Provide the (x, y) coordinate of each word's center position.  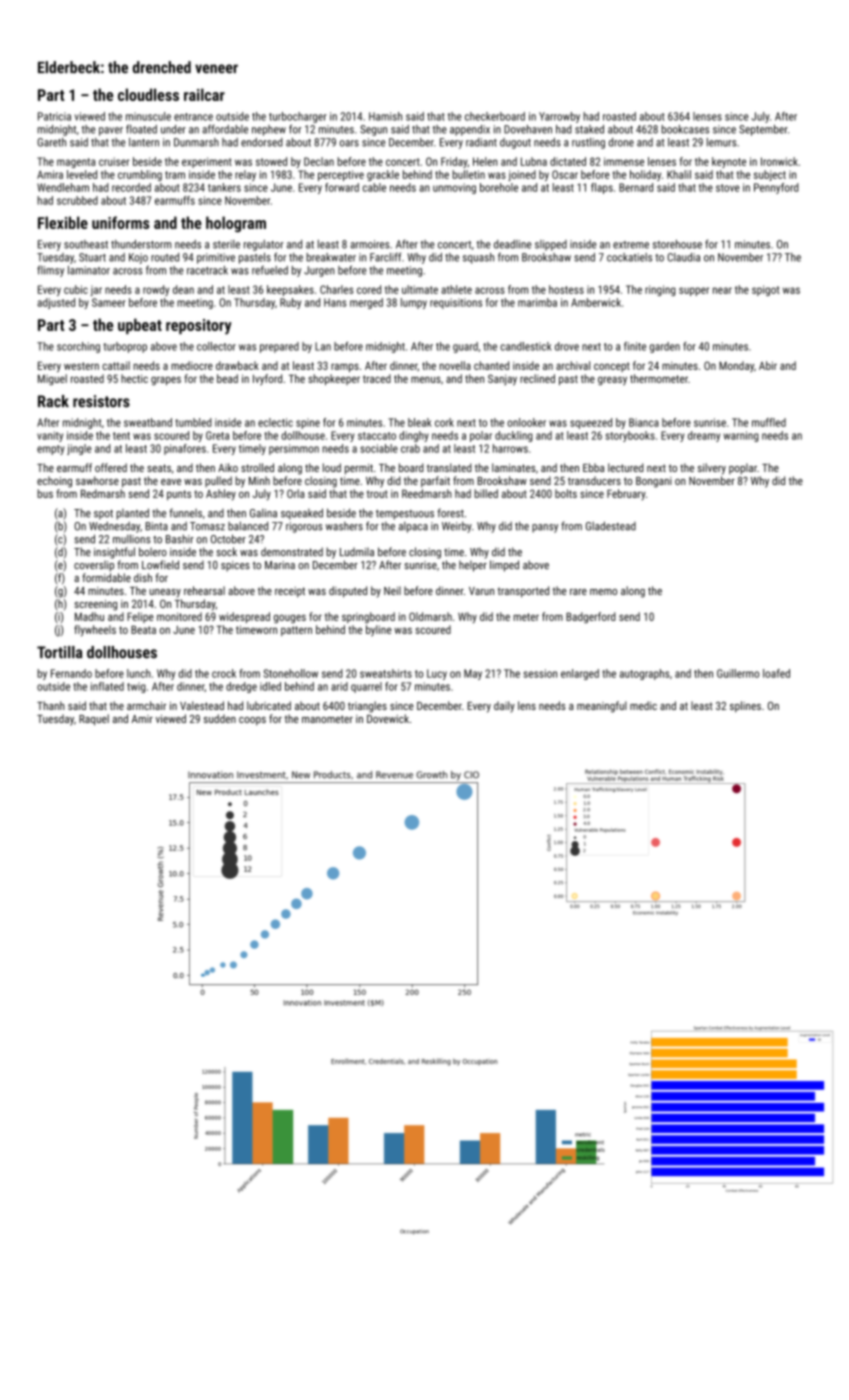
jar (96, 291)
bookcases (685, 129)
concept (612, 367)
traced (377, 378)
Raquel (94, 720)
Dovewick (388, 718)
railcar (204, 94)
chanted (491, 365)
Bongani (654, 482)
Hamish (385, 116)
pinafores (185, 449)
